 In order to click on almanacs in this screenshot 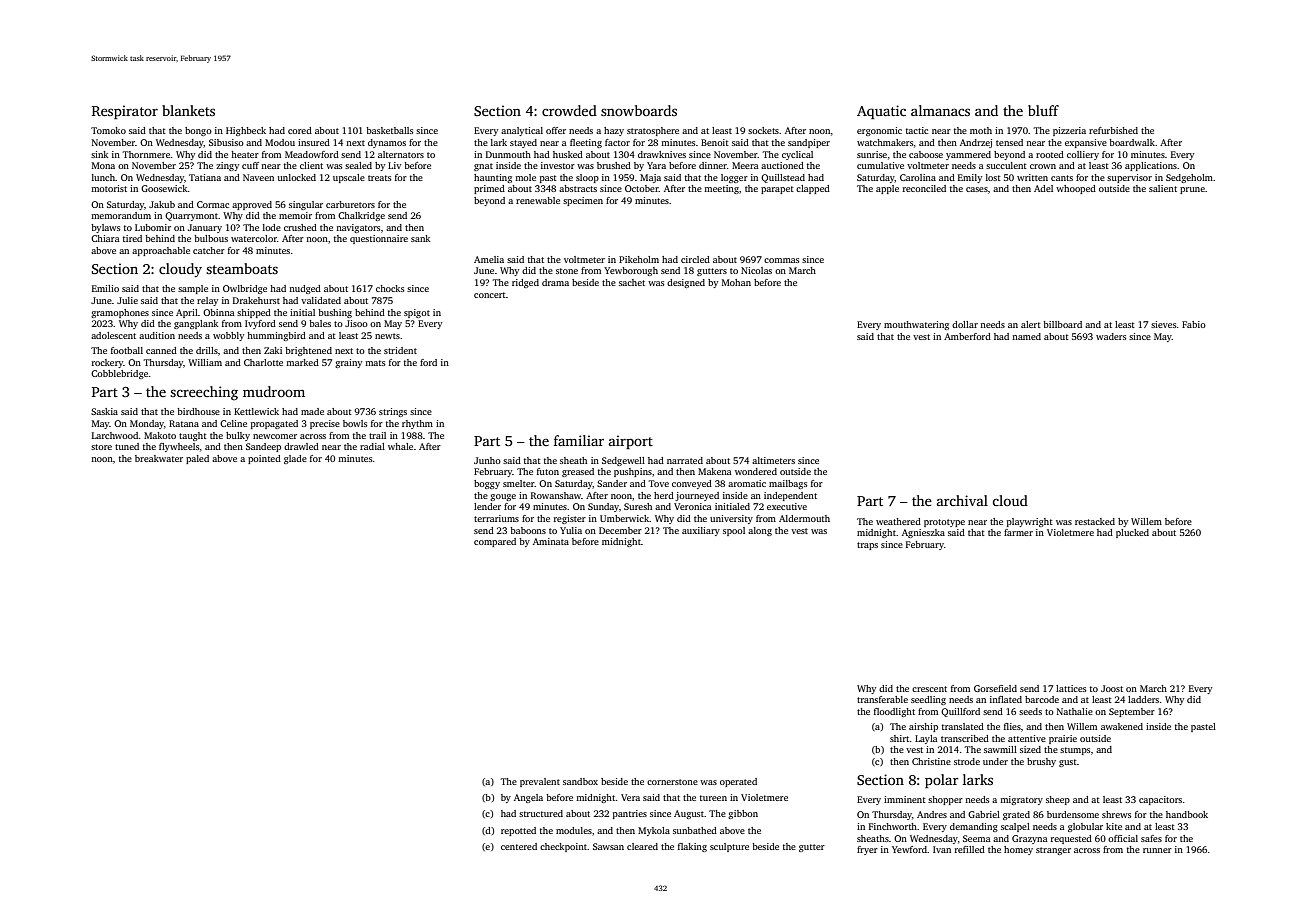, I will do `click(940, 110)`.
